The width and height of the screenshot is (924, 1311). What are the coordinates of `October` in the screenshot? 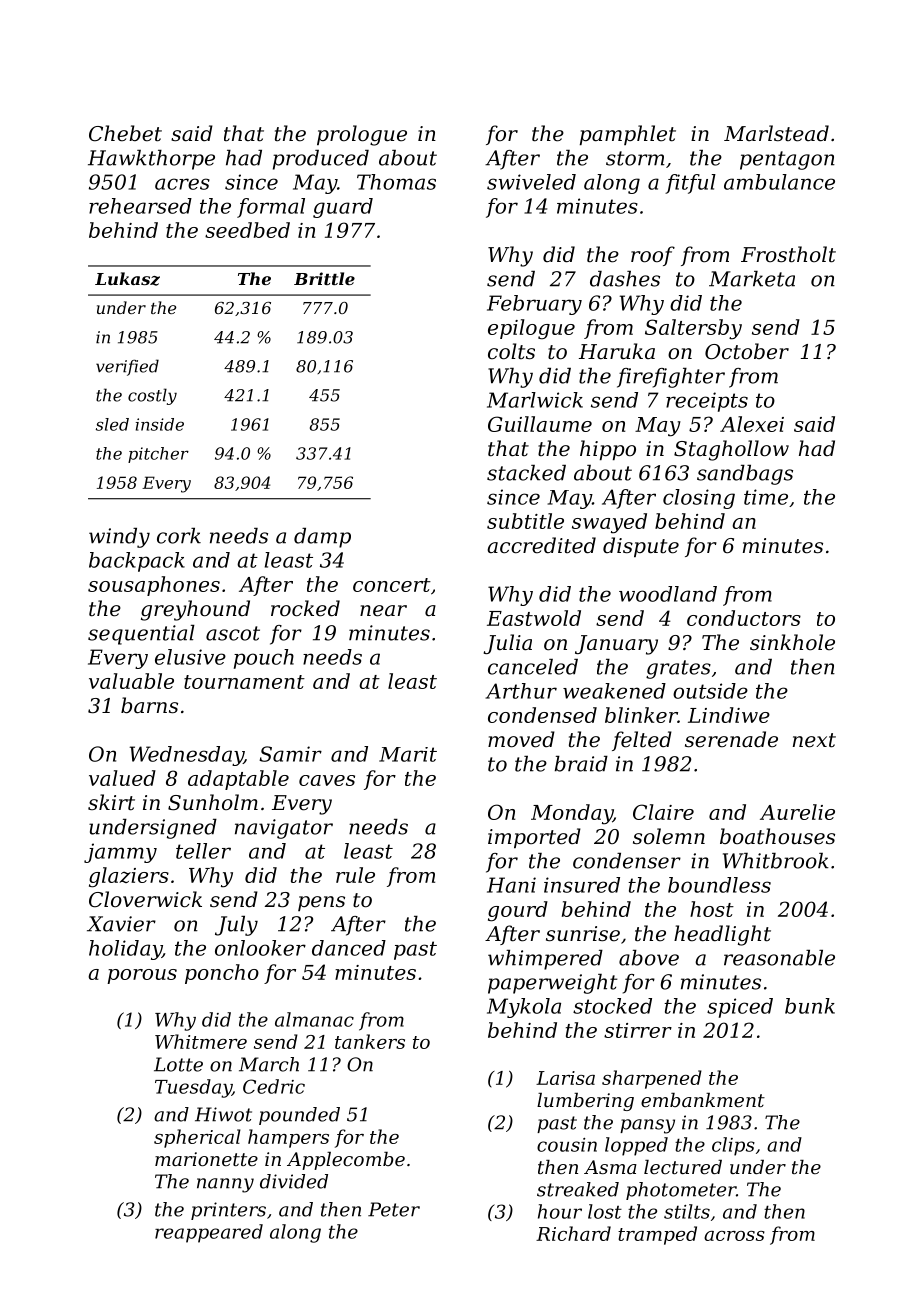 It's located at (747, 351).
